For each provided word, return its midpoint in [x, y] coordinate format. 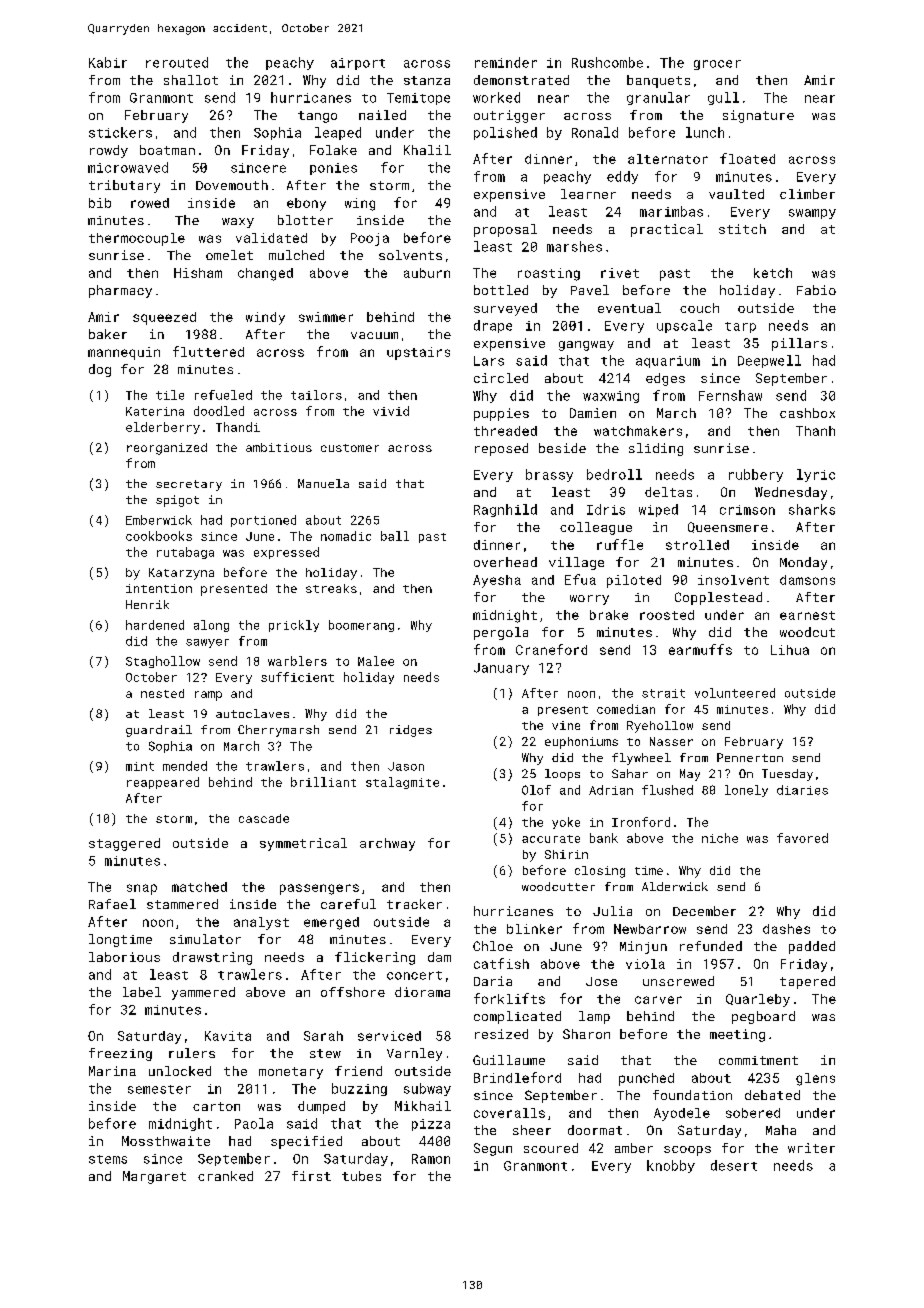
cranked [225, 1176]
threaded [505, 431]
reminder [506, 62]
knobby [671, 1166]
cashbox [807, 413]
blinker [534, 929]
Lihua [790, 650]
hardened [155, 625]
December [704, 911]
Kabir [108, 62]
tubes [361, 1176]
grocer [717, 65]
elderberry [163, 428]
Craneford [551, 649]
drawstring [212, 958]
